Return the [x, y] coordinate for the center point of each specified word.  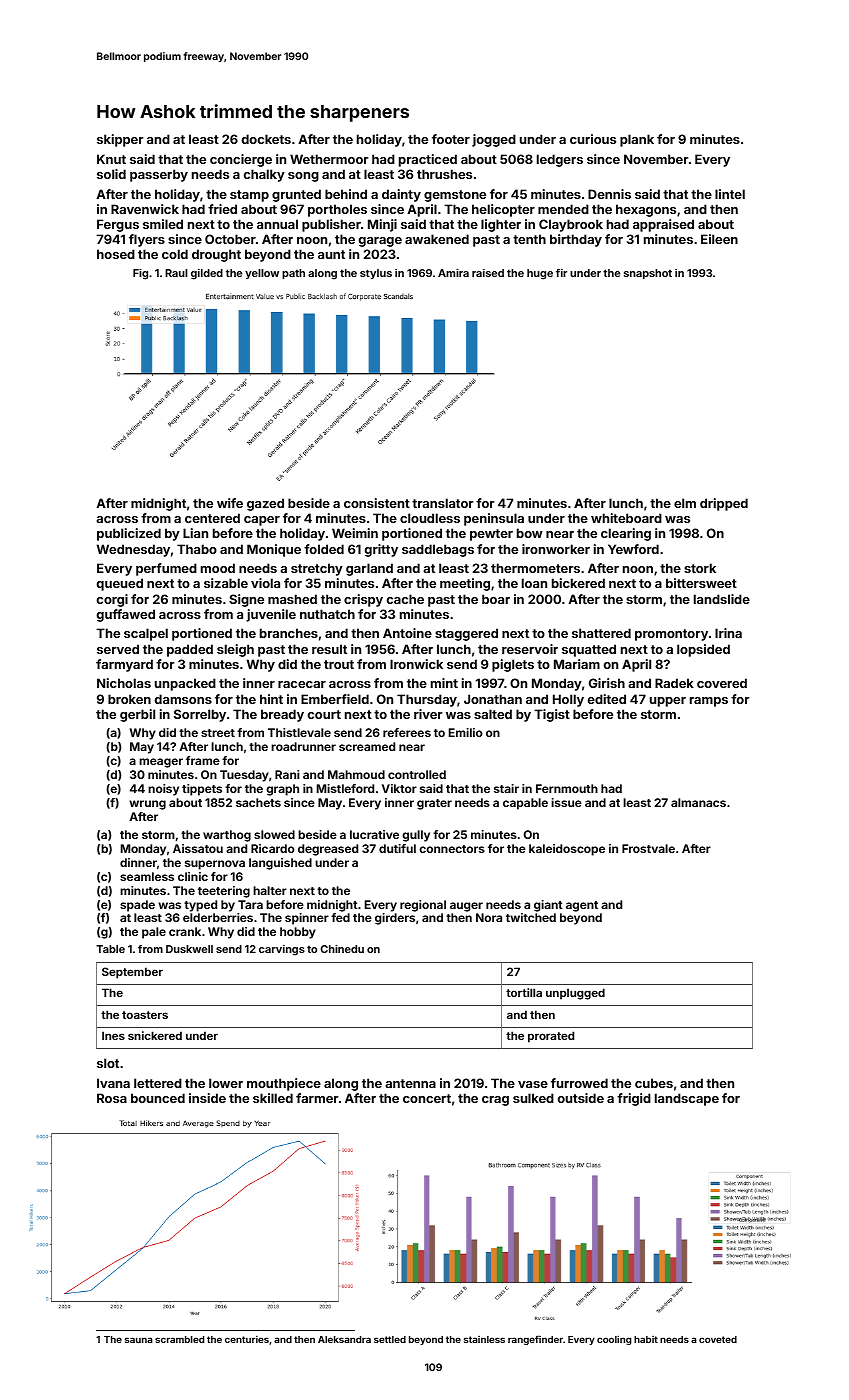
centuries [247, 1339]
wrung [147, 805]
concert [427, 1098]
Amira [453, 273]
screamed [367, 746]
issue [566, 802]
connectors [452, 849]
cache [405, 599]
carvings [282, 950]
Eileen [719, 239]
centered [212, 518]
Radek [674, 683]
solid [111, 174]
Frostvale [648, 848]
